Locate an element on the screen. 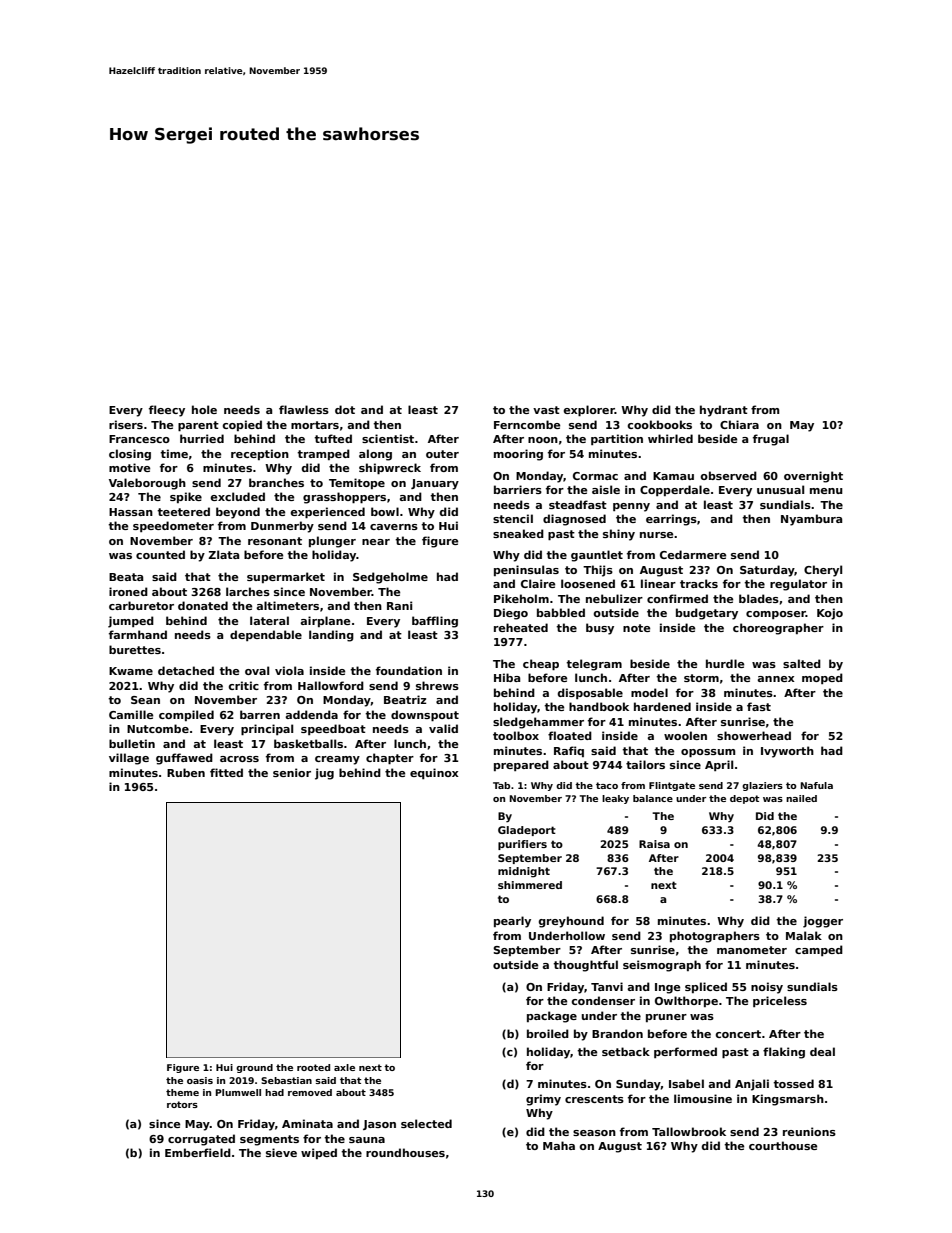  hydrant is located at coordinates (724, 411).
